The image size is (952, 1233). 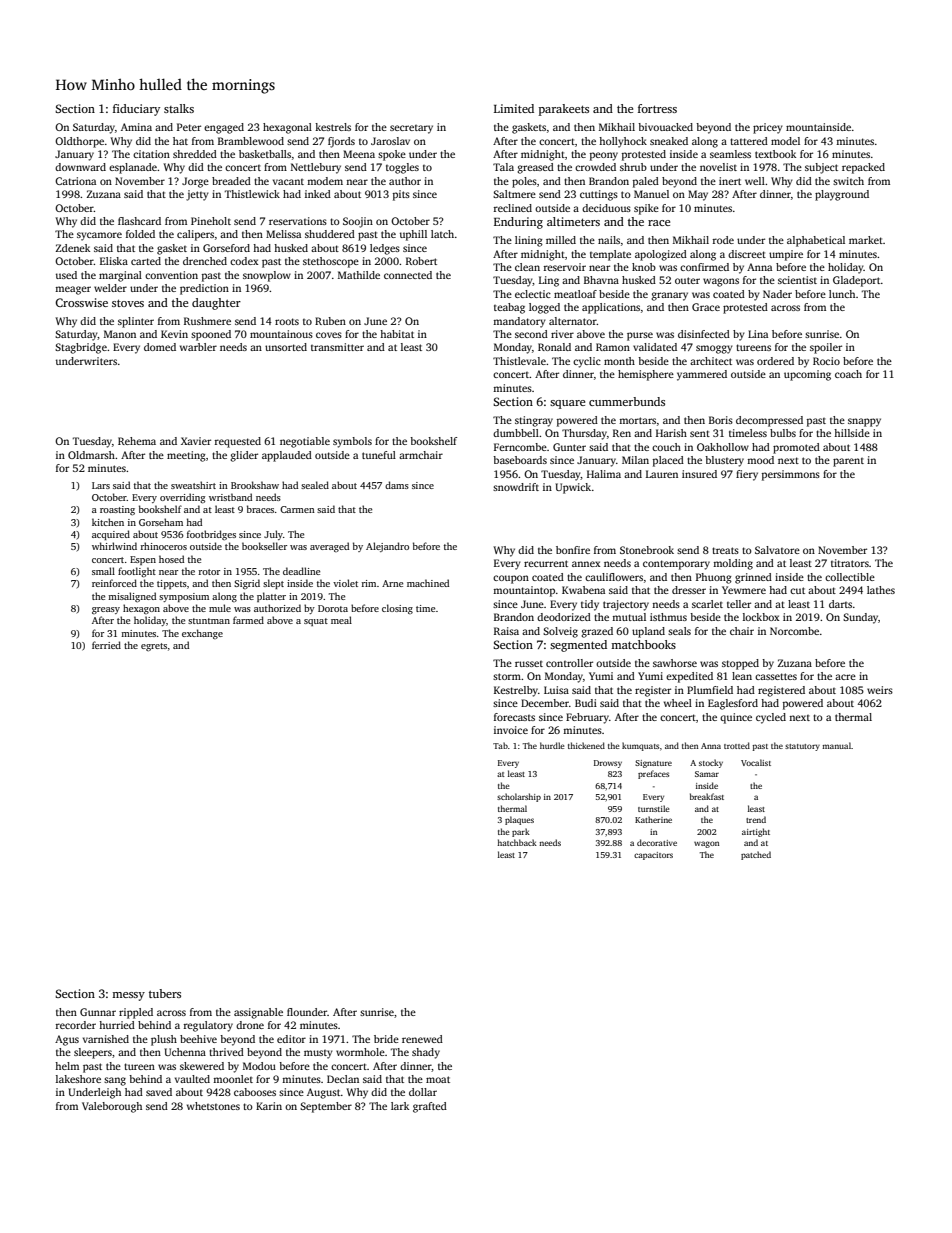 What do you see at coordinates (112, 1107) in the screenshot?
I see `Valeborough` at bounding box center [112, 1107].
